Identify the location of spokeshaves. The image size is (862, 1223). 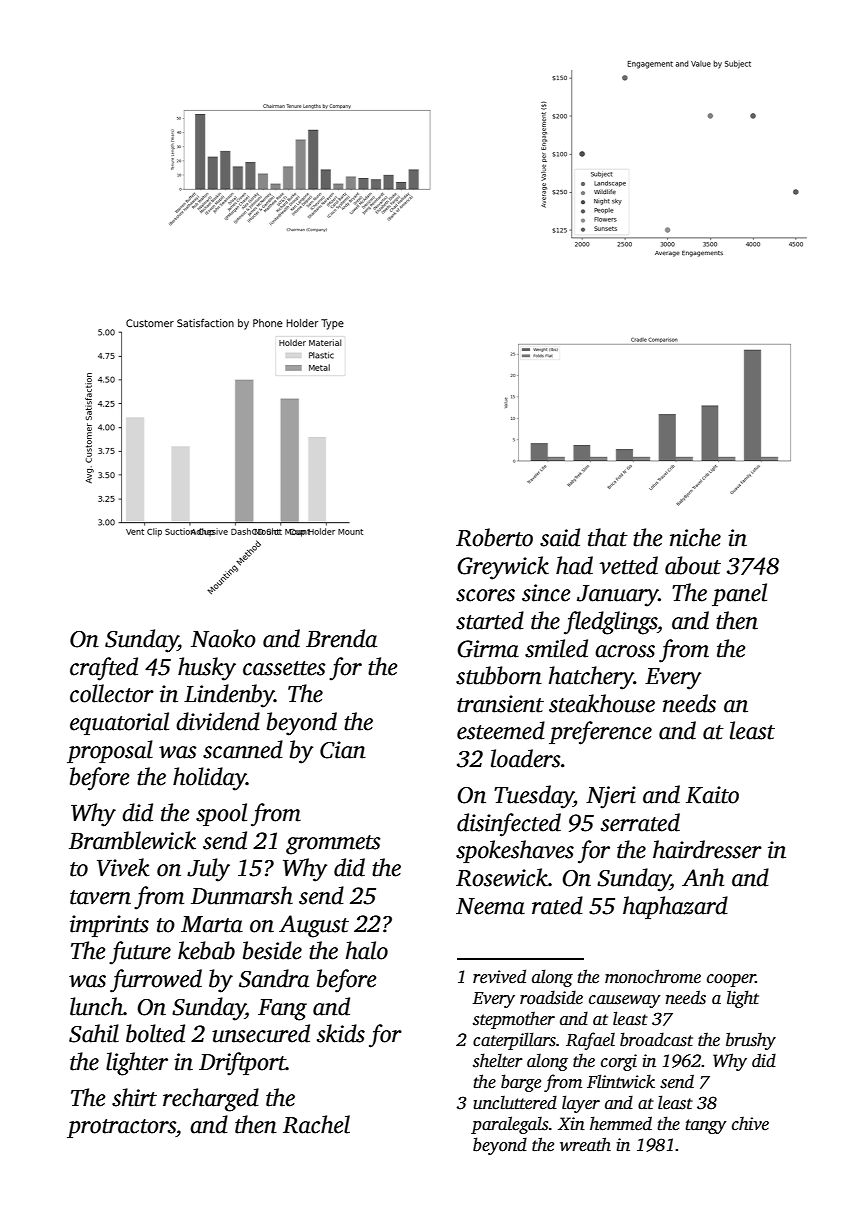
(515, 851).
